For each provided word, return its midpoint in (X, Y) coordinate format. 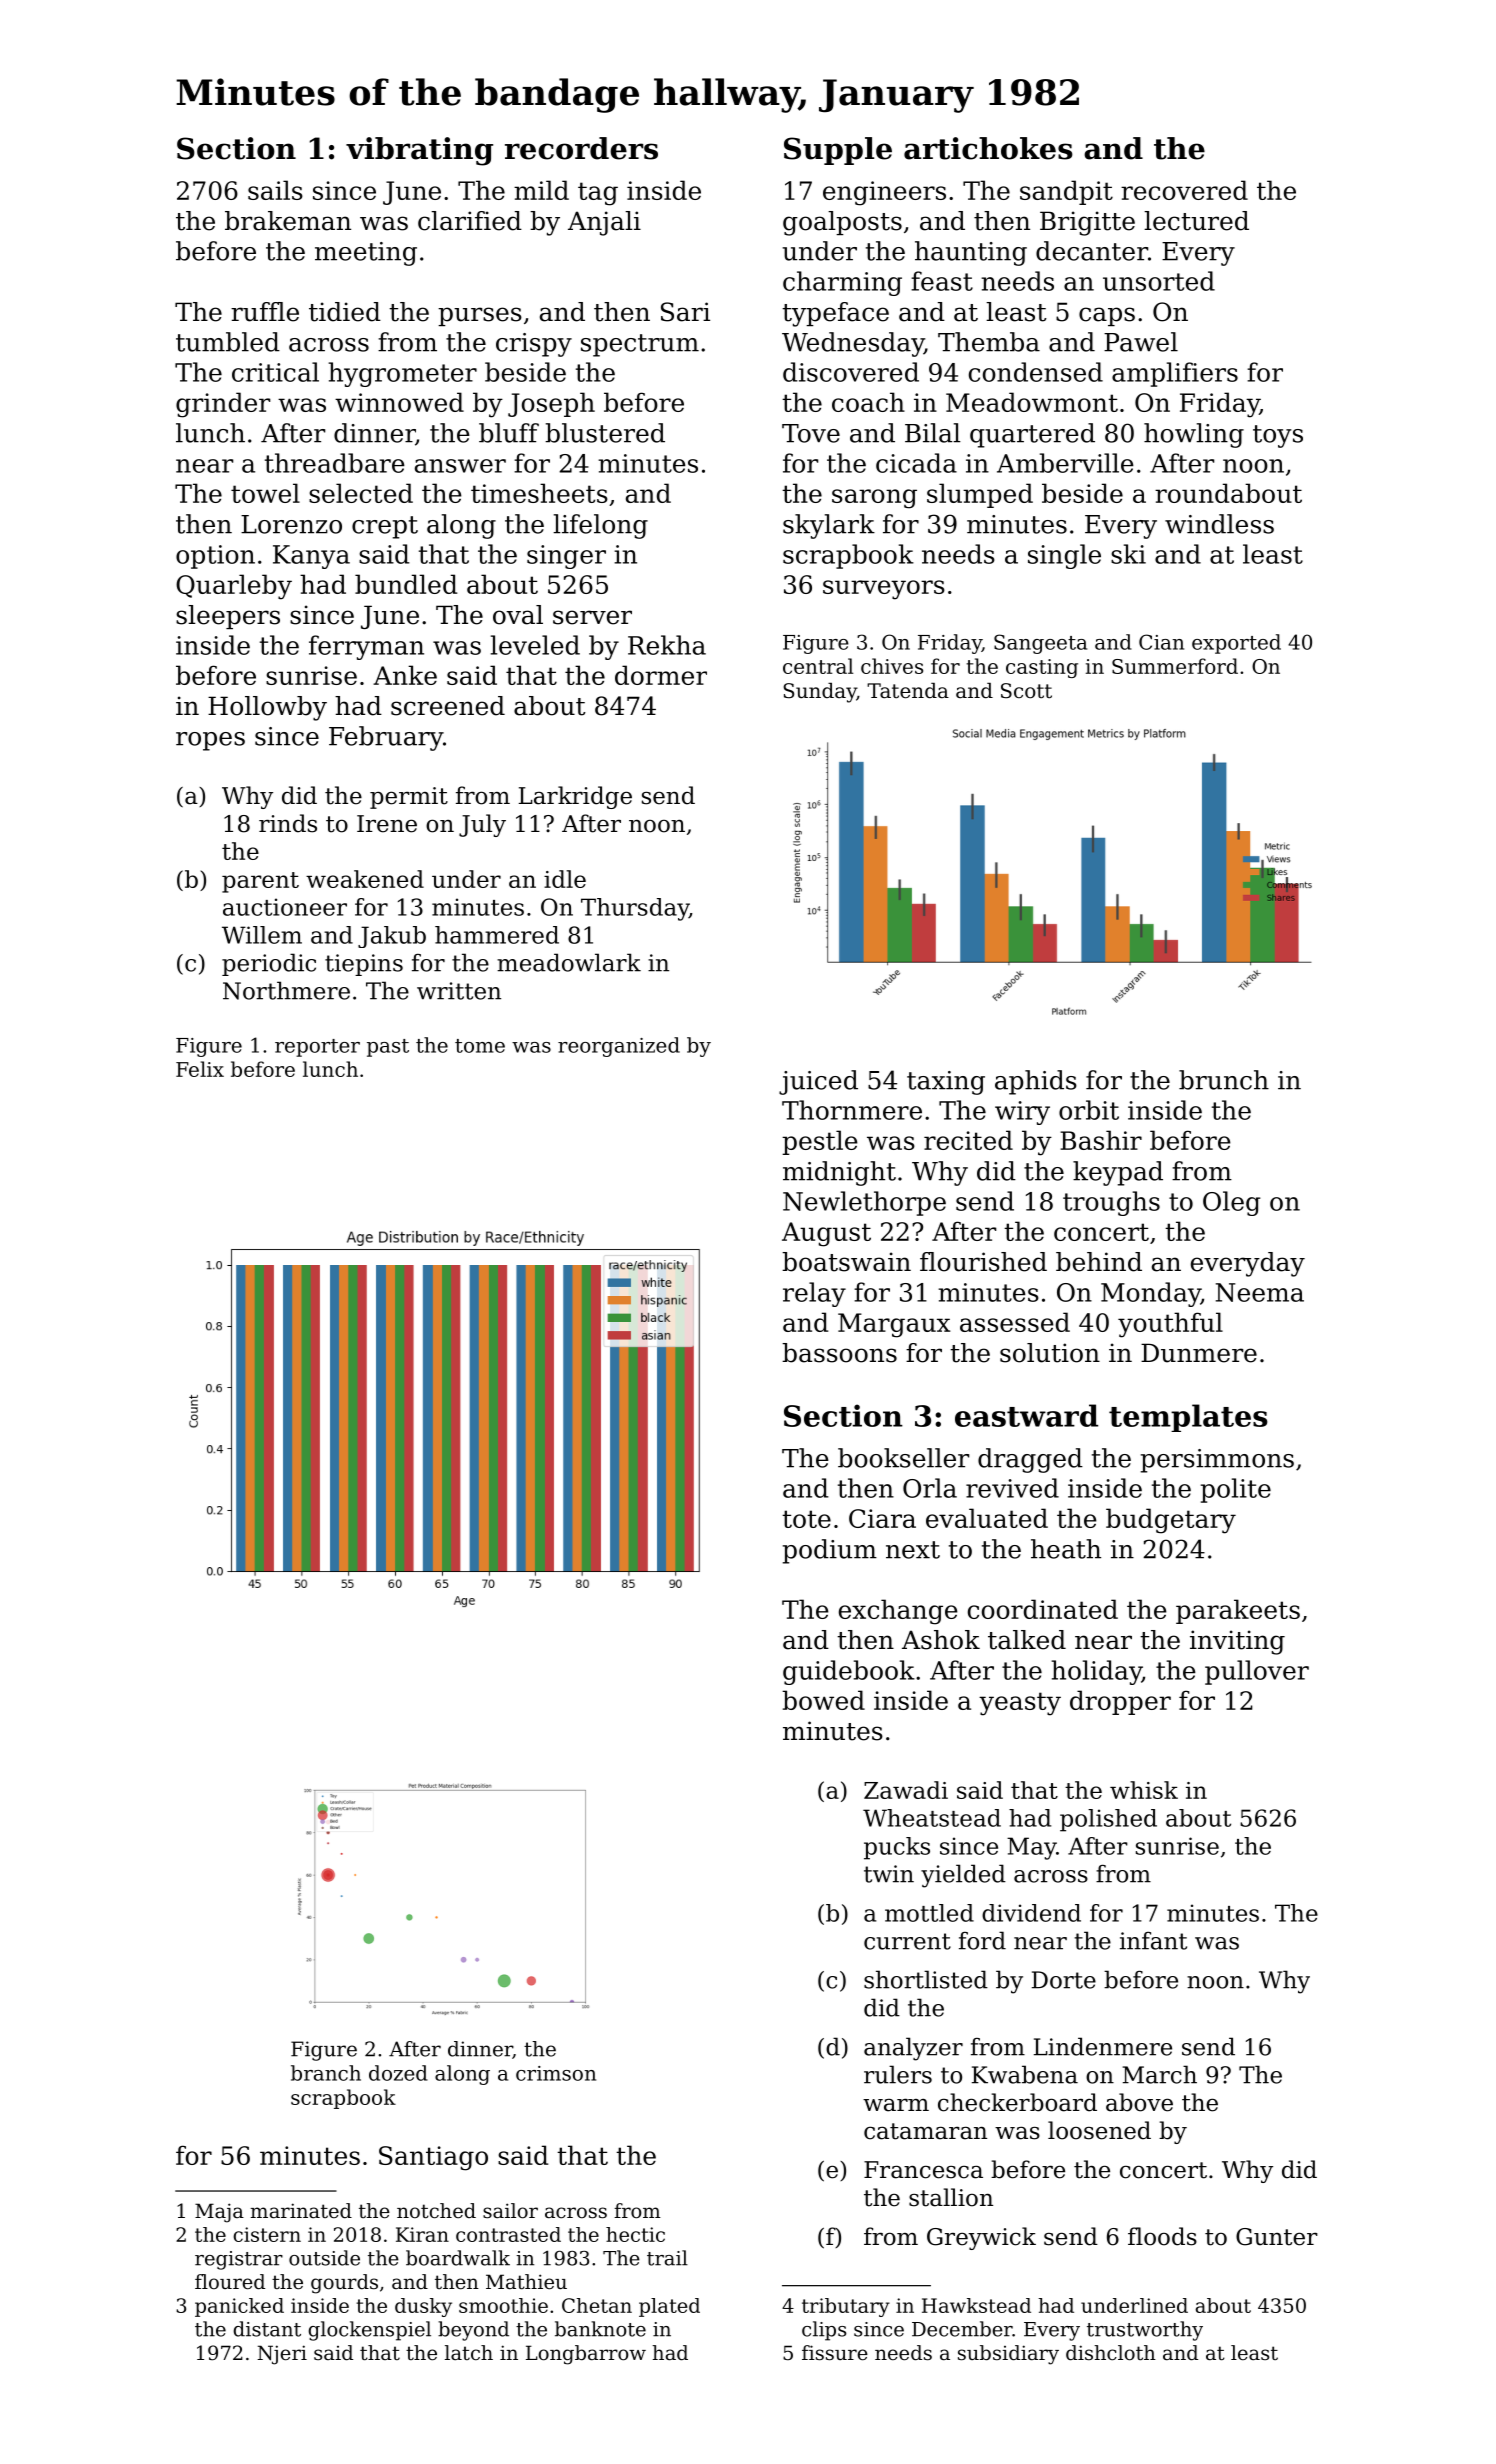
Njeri (282, 2355)
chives (892, 666)
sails (275, 190)
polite (1236, 1490)
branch (326, 2073)
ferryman (366, 647)
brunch (1224, 1080)
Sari (685, 312)
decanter (1092, 251)
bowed (823, 1700)
